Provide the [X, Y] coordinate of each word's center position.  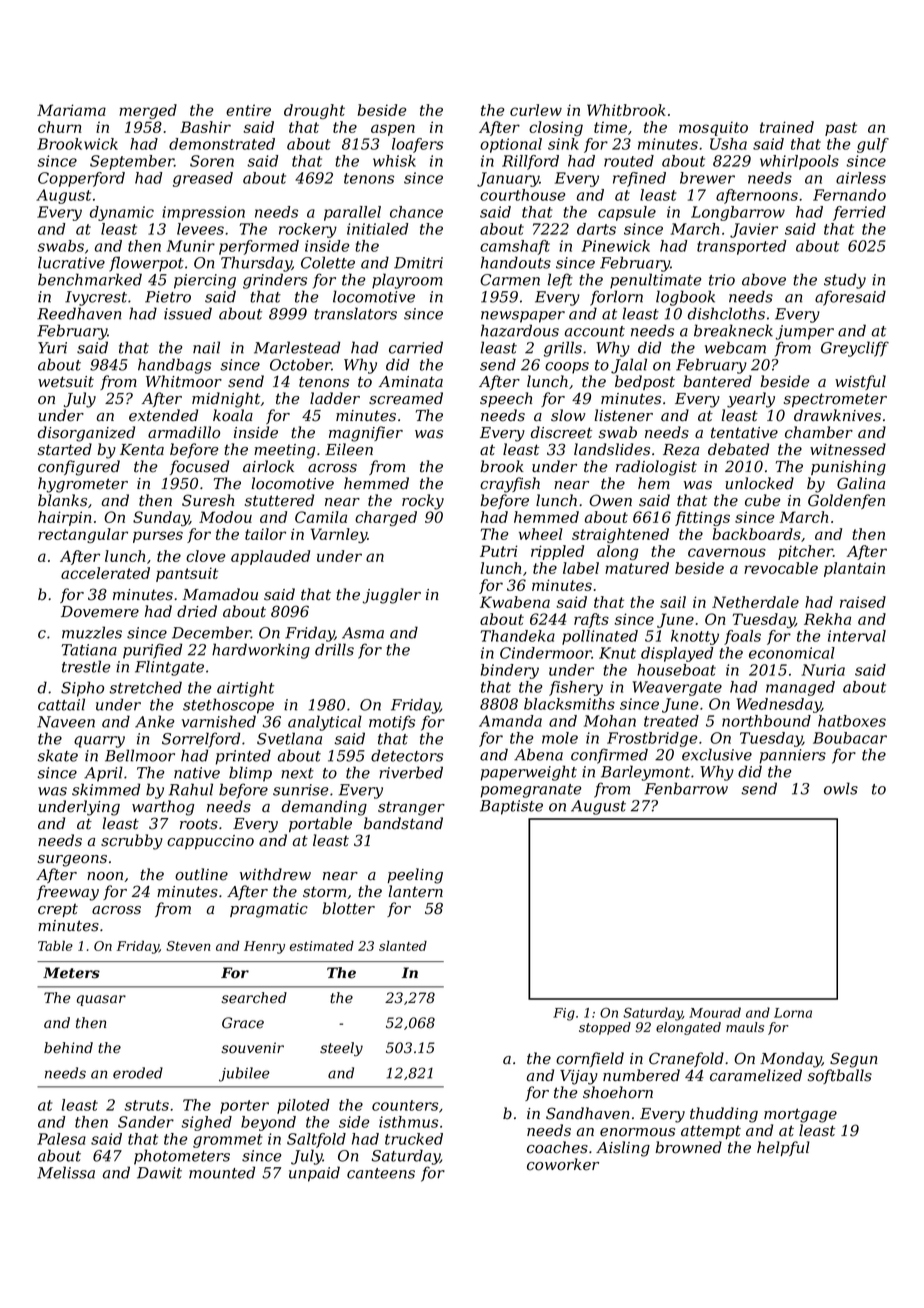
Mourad [715, 1012]
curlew [536, 110]
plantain [854, 569]
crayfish [510, 485]
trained [787, 127]
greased [203, 179]
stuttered [279, 500]
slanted [403, 946]
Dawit [159, 1173]
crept [58, 910]
